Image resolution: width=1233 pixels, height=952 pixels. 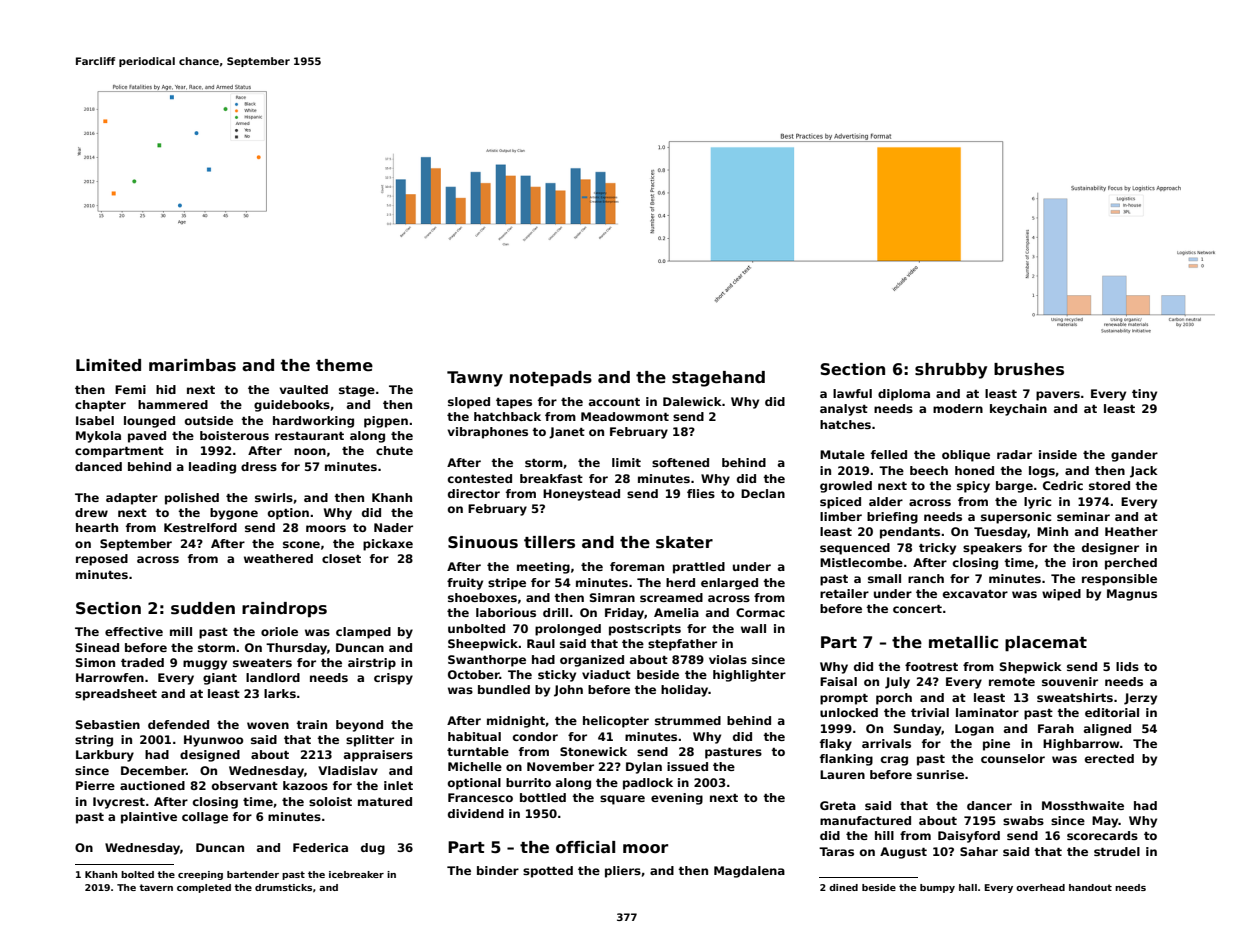 What do you see at coordinates (551, 378) in the image?
I see `notepads` at bounding box center [551, 378].
